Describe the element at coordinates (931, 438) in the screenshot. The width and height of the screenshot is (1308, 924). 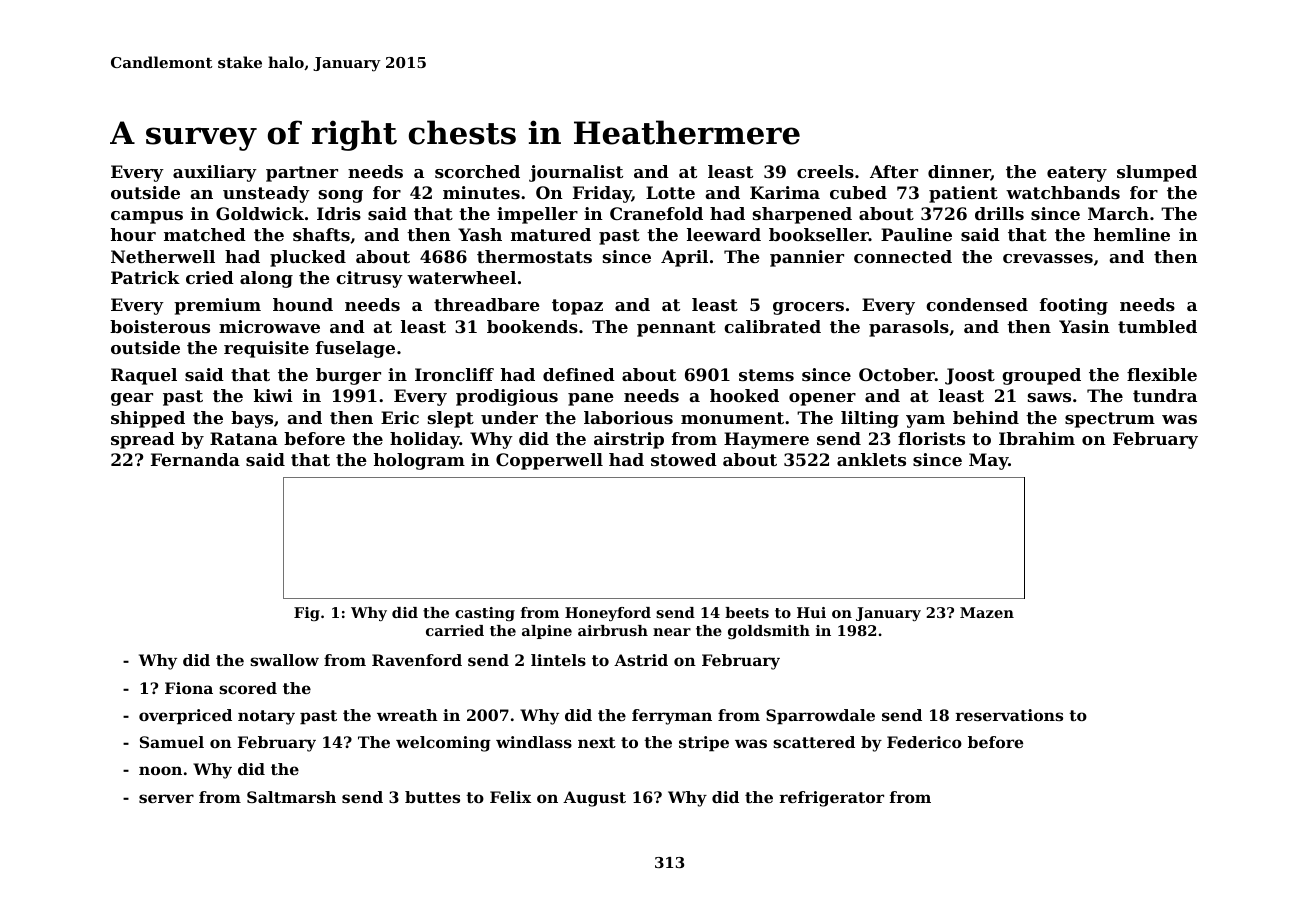
I see `florists` at that location.
